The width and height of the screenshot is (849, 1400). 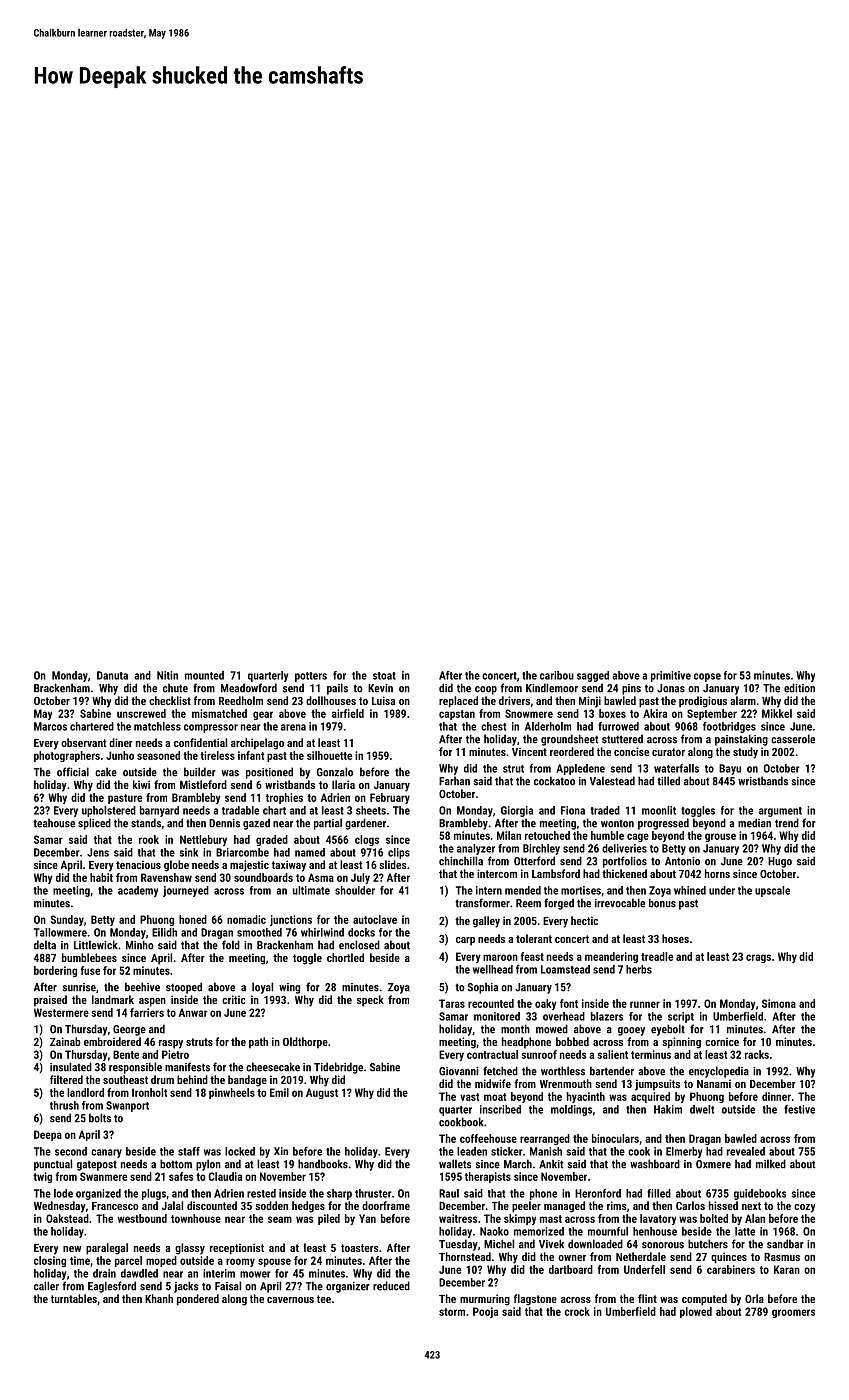 What do you see at coordinates (365, 824) in the screenshot?
I see `gardener` at bounding box center [365, 824].
